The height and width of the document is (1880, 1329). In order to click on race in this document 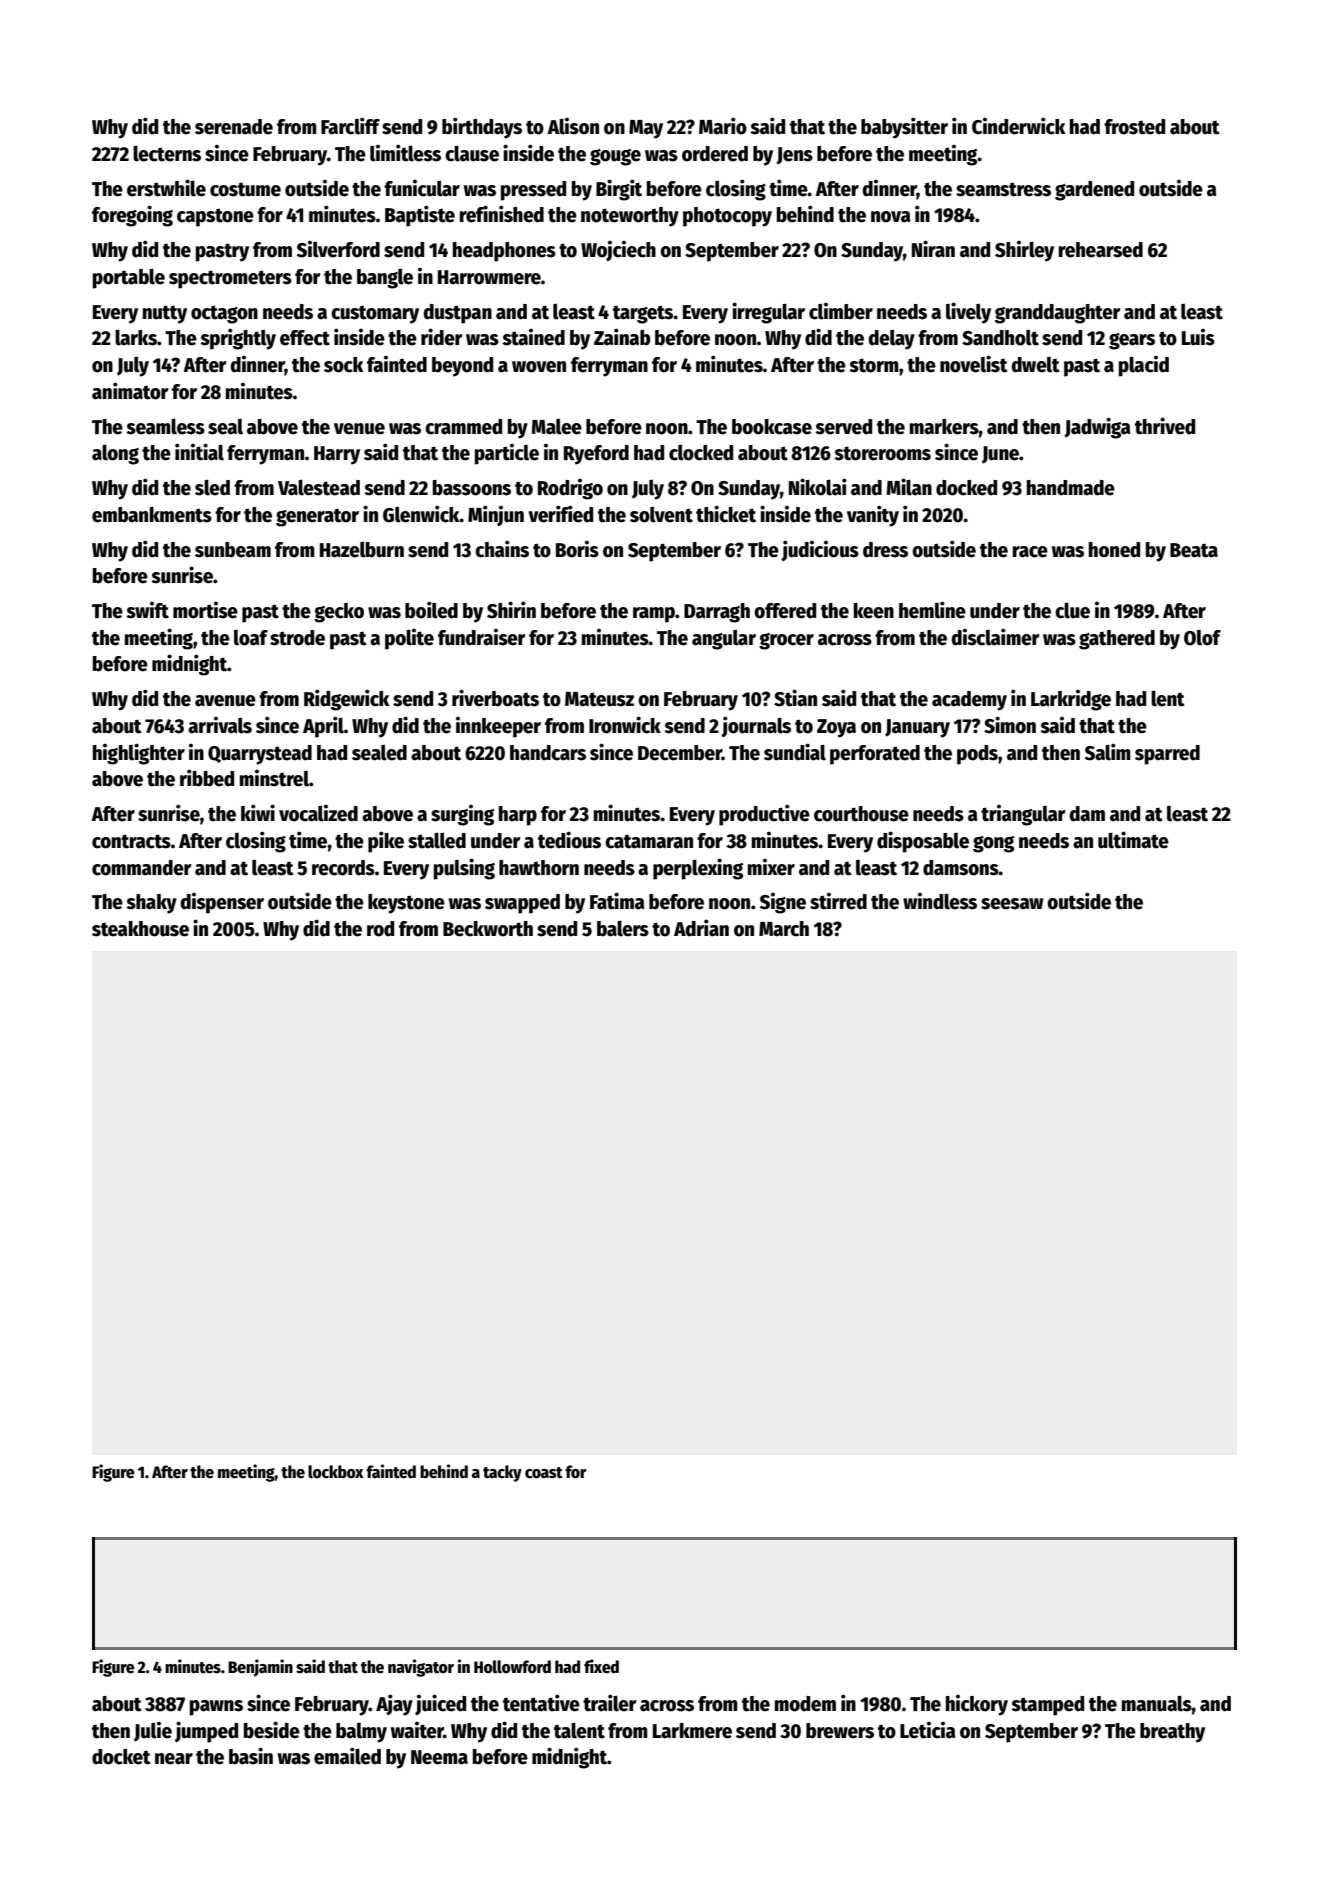, I will do `click(1030, 552)`.
